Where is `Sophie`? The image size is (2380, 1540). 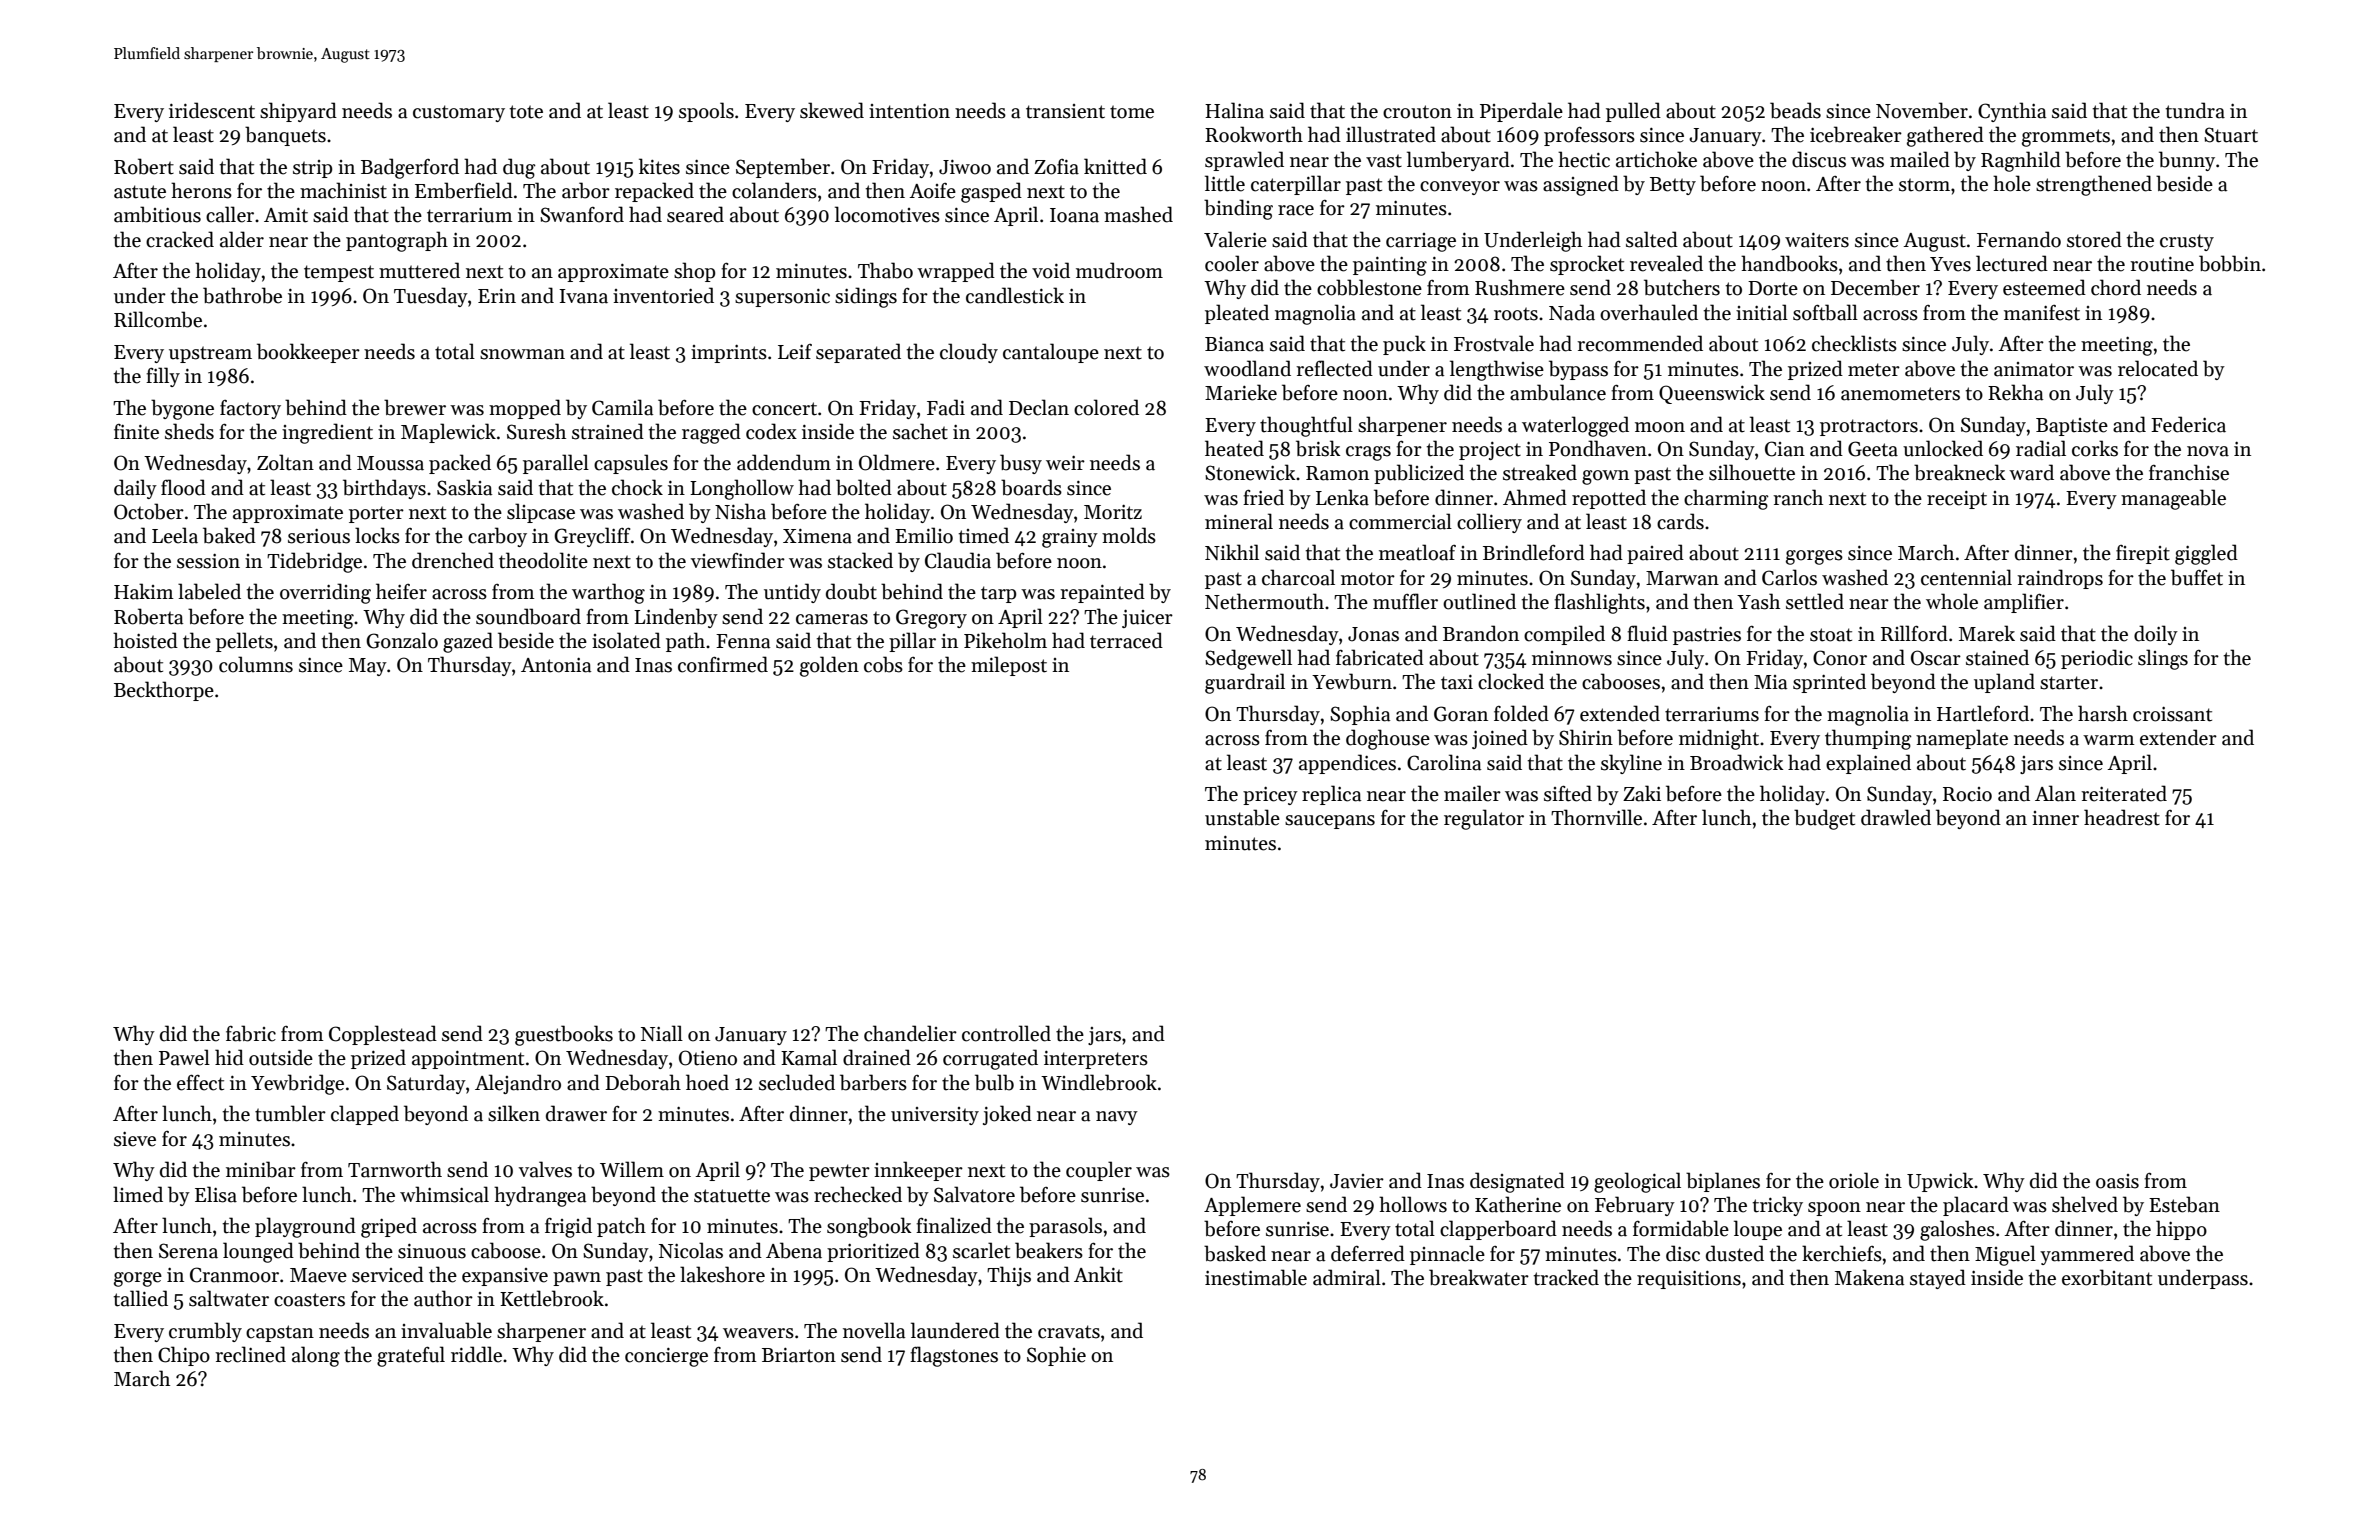
Sophie is located at coordinates (1056, 1356).
